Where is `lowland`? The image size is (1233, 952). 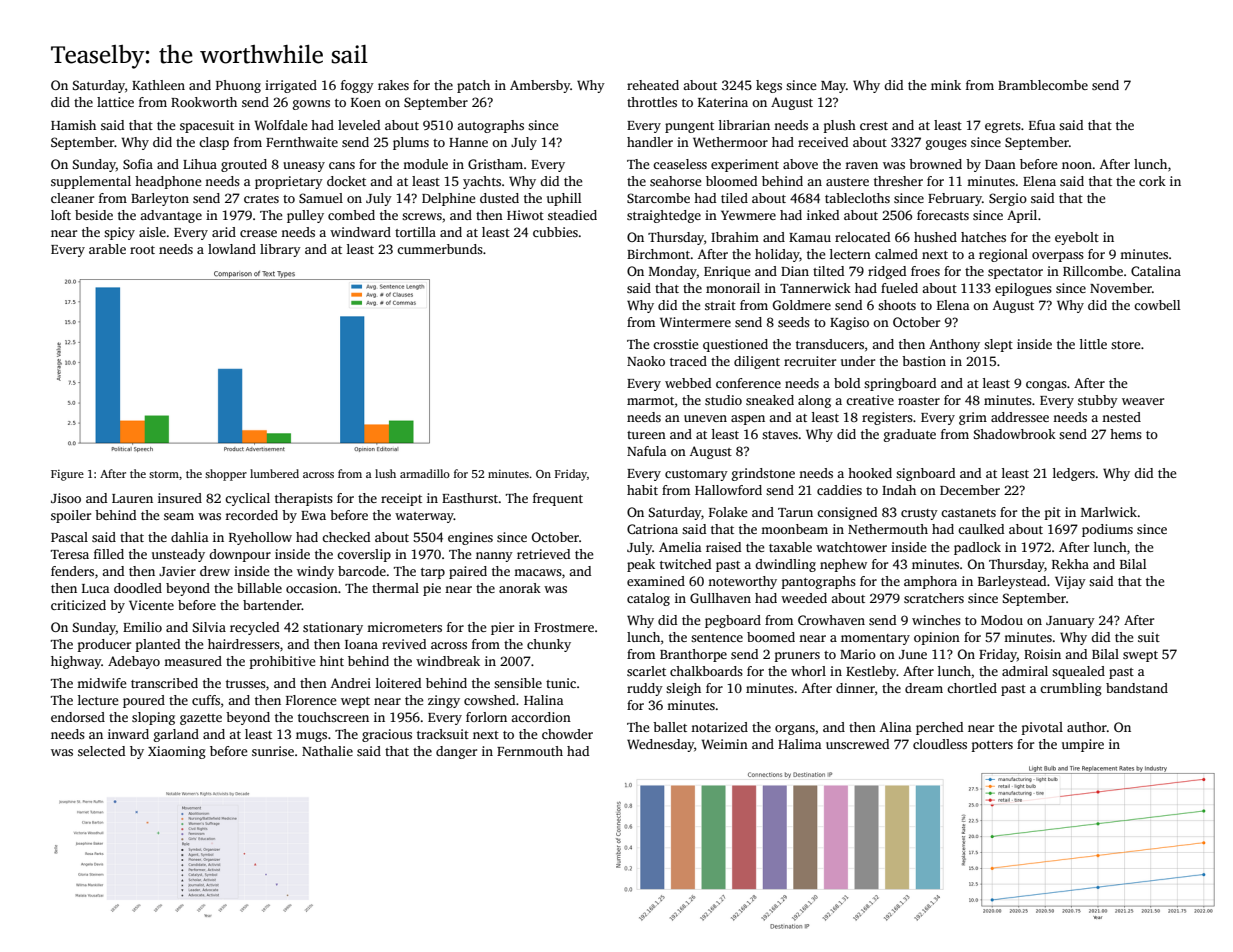
lowland is located at coordinates (232, 249).
